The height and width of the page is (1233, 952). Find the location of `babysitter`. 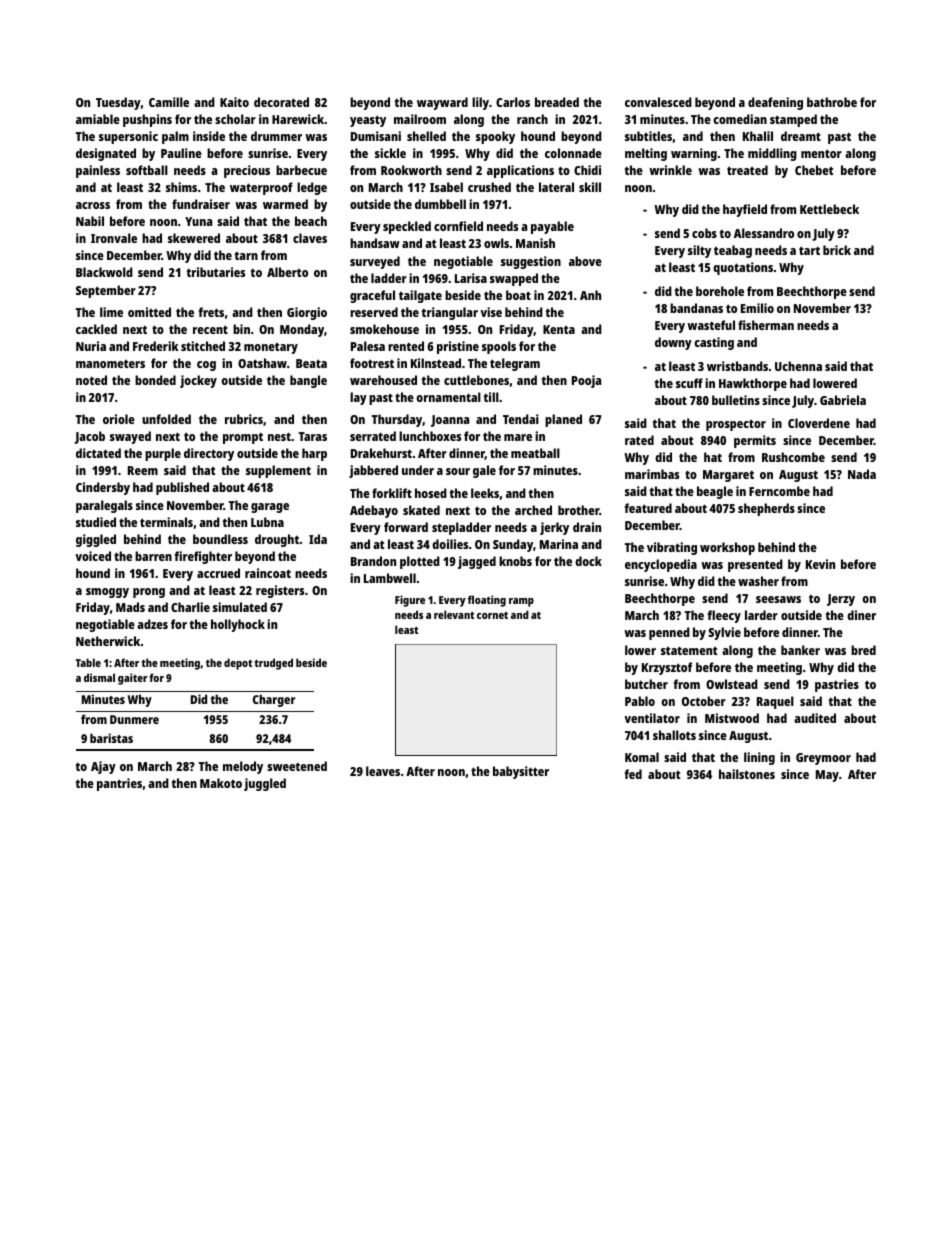

babysitter is located at coordinates (521, 772).
